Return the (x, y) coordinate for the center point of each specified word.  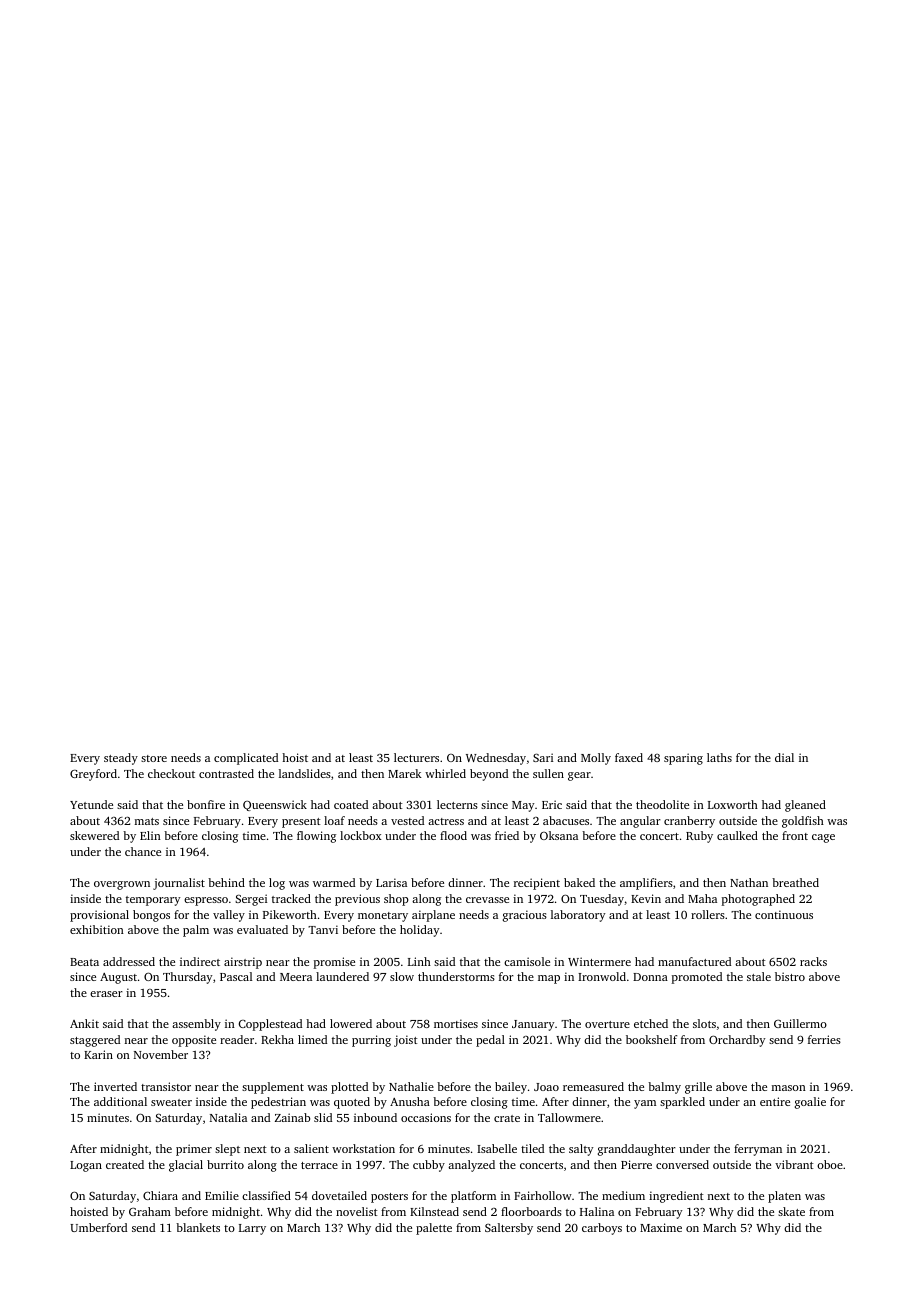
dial (784, 757)
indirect (200, 961)
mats (147, 821)
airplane (433, 916)
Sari (543, 757)
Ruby (699, 837)
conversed (682, 1164)
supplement (273, 1088)
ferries (824, 1039)
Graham (150, 1211)
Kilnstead (434, 1211)
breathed (795, 882)
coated (351, 804)
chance (143, 851)
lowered (351, 1023)
